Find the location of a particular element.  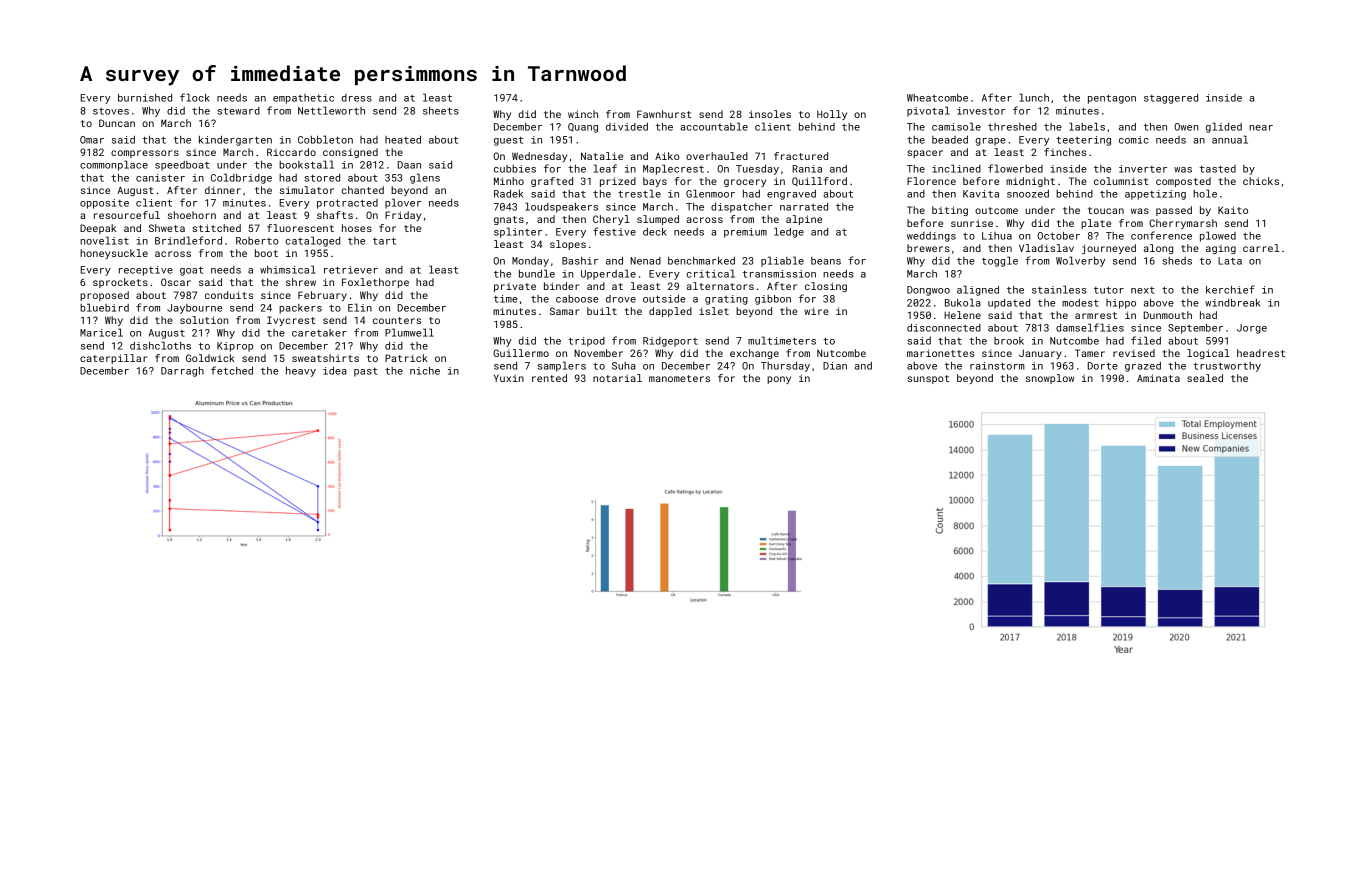

Kavita is located at coordinates (981, 194).
